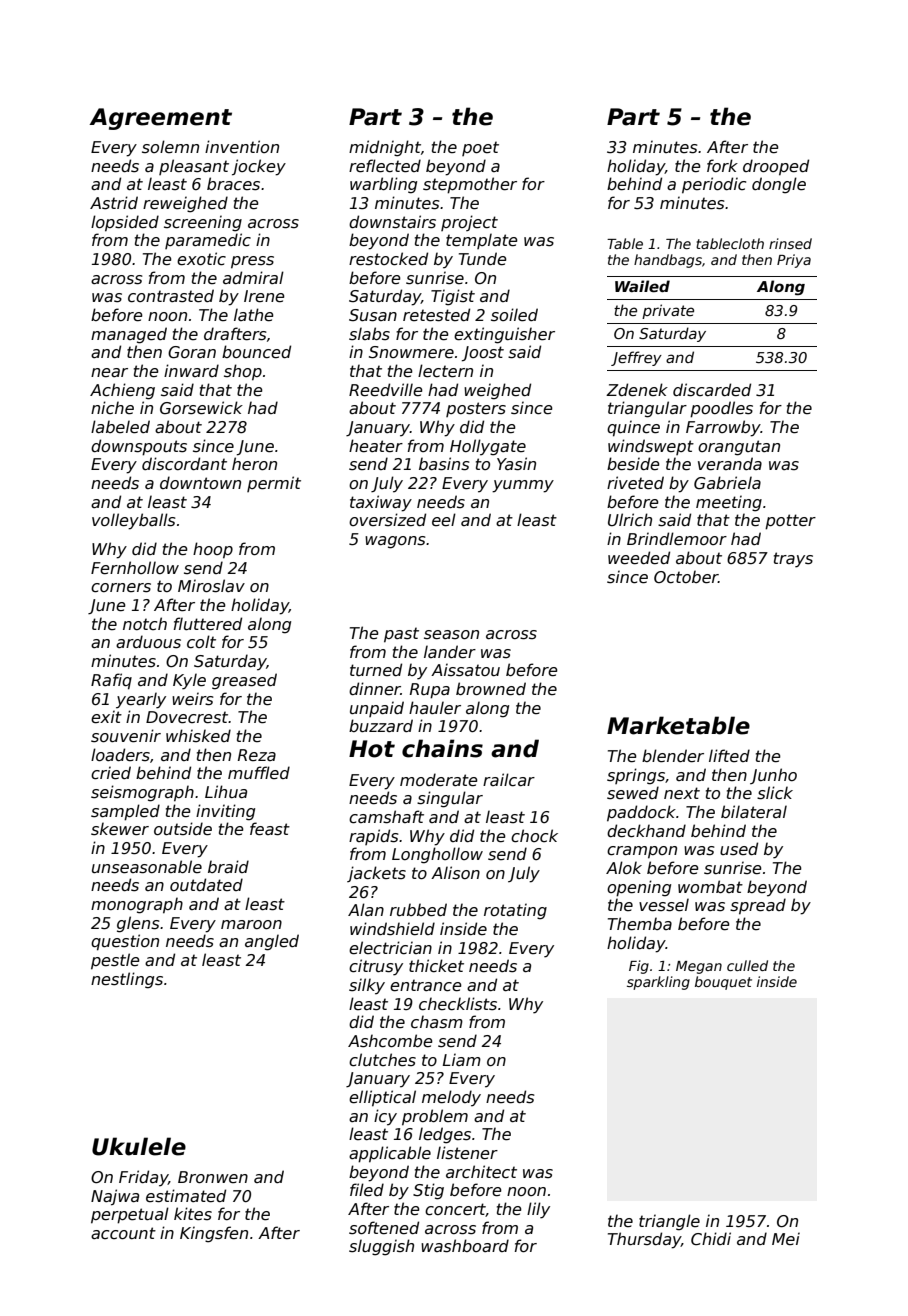 The image size is (908, 1316). I want to click on washboard, so click(465, 1246).
